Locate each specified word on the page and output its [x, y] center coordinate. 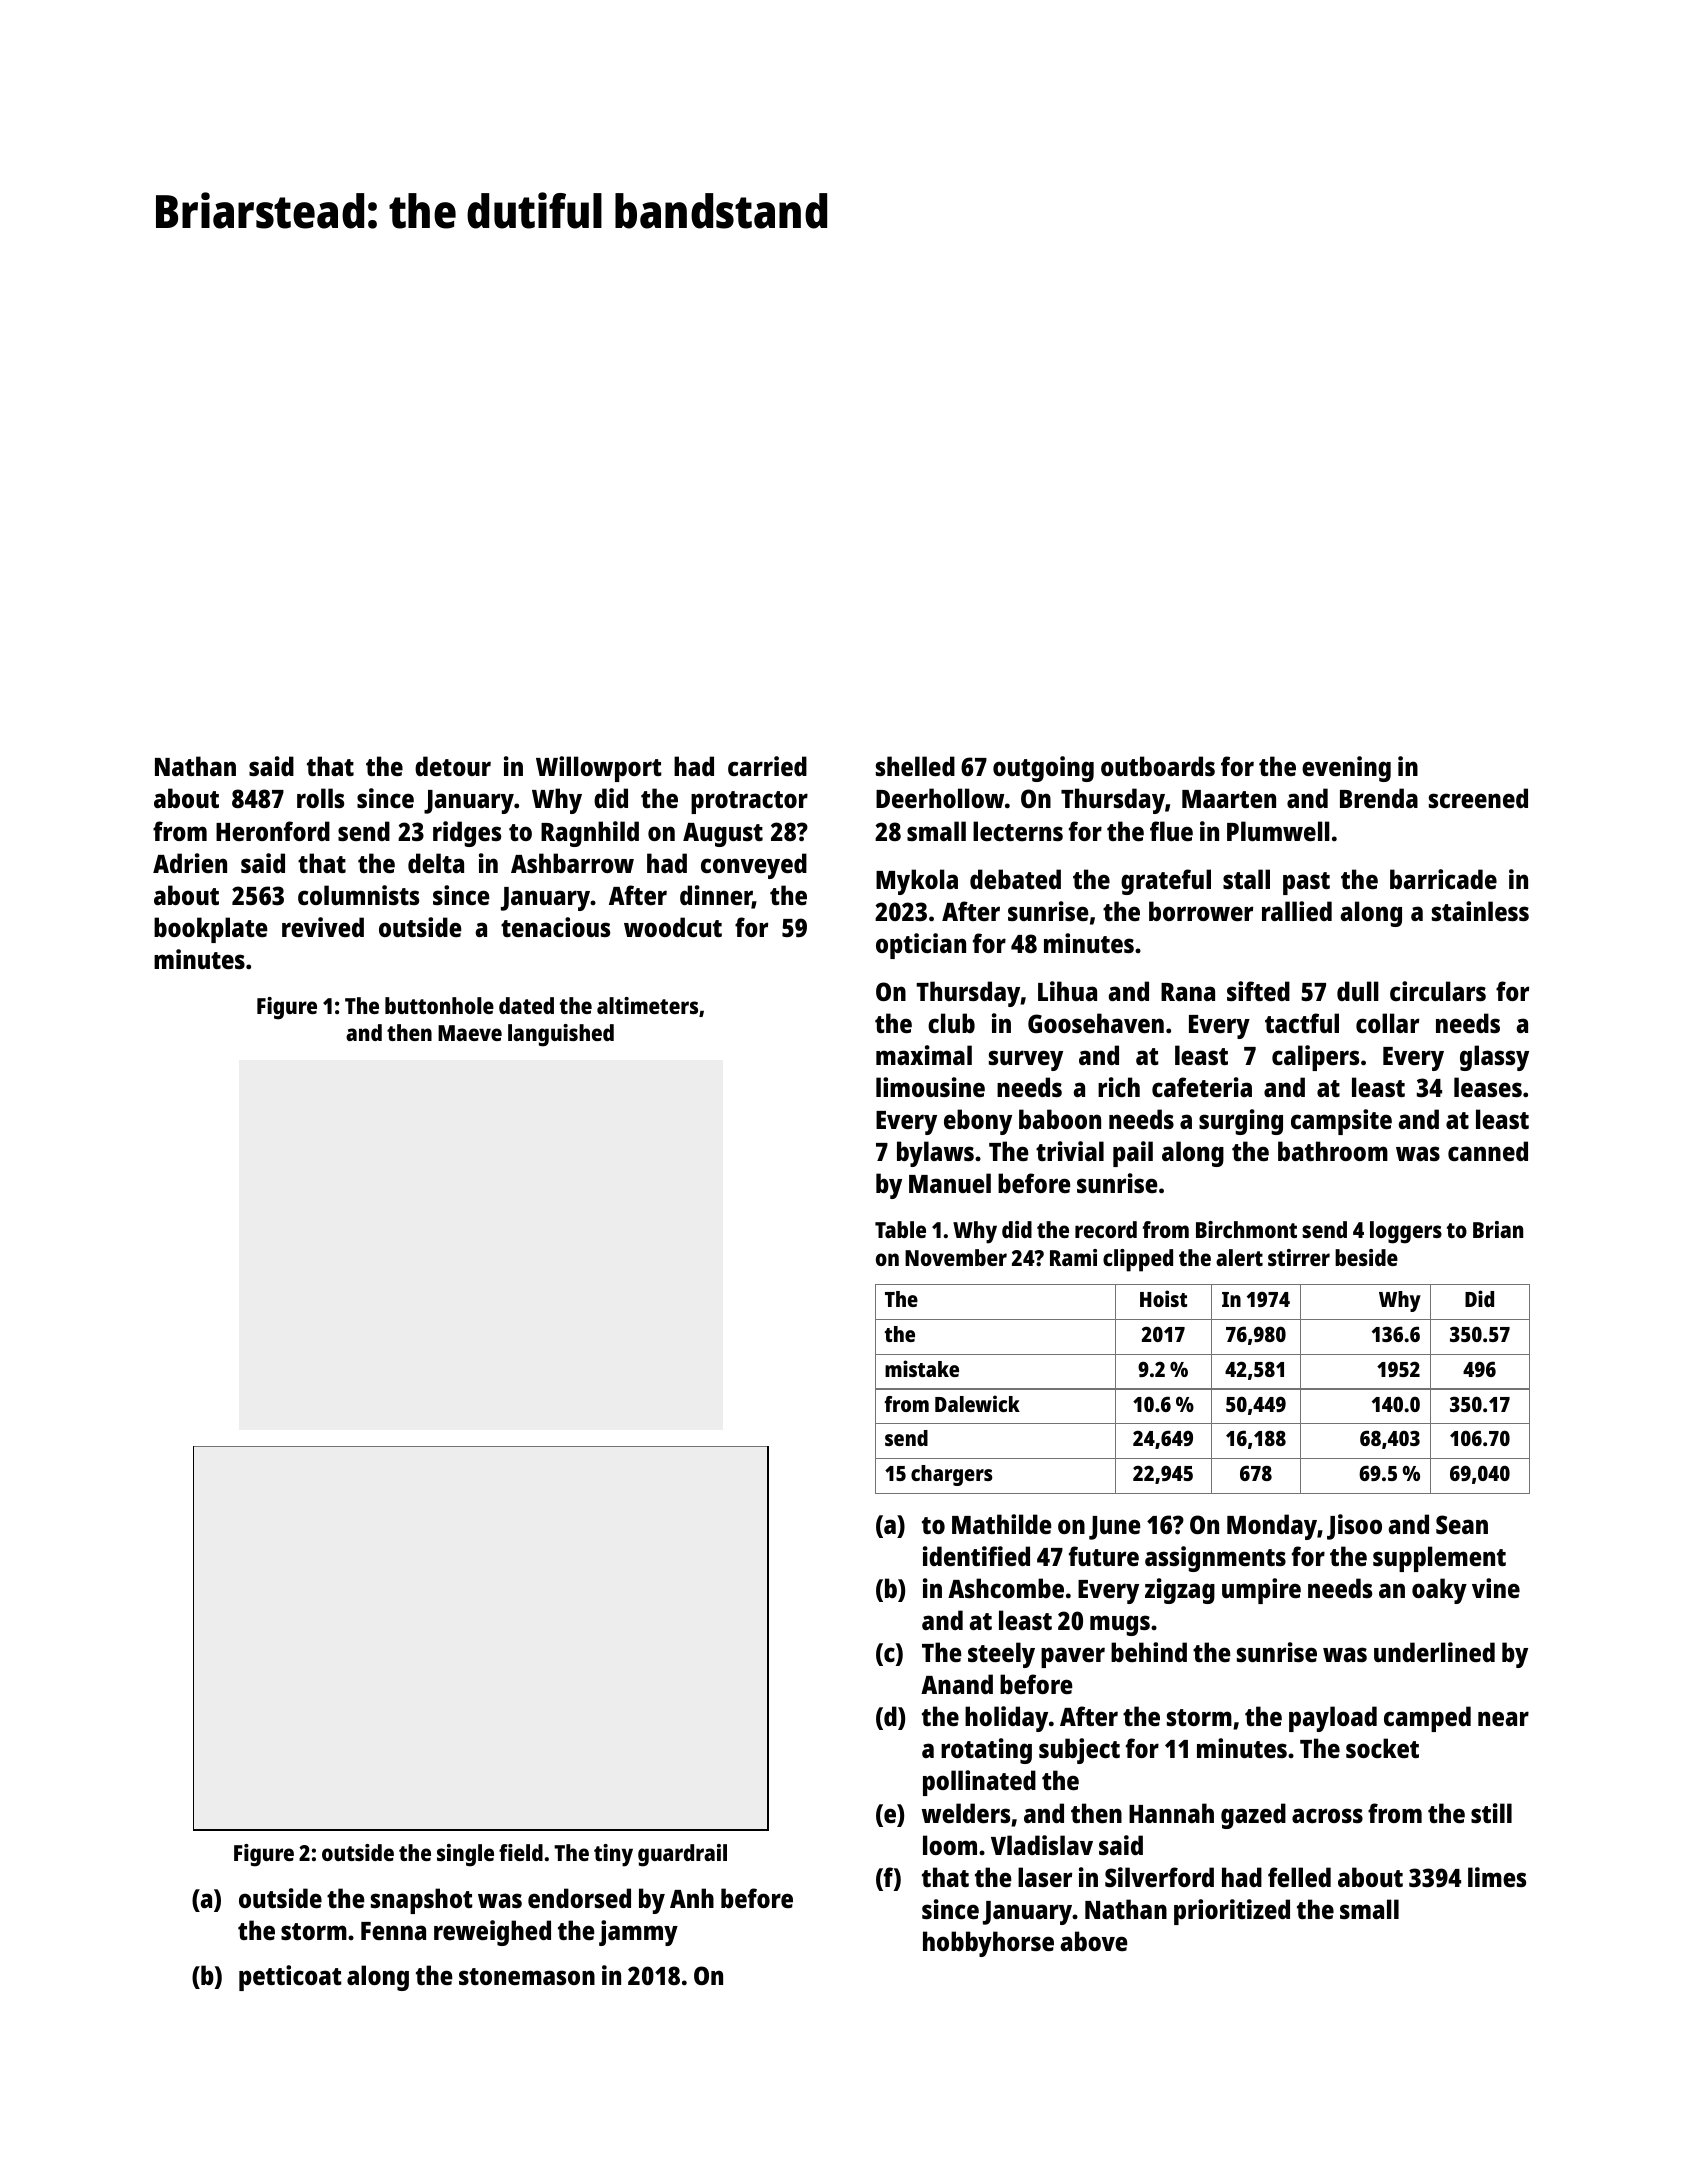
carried [767, 766]
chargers [952, 1475]
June [1115, 1528]
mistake [922, 1368]
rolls [320, 798]
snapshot [422, 1901]
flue [1171, 831]
